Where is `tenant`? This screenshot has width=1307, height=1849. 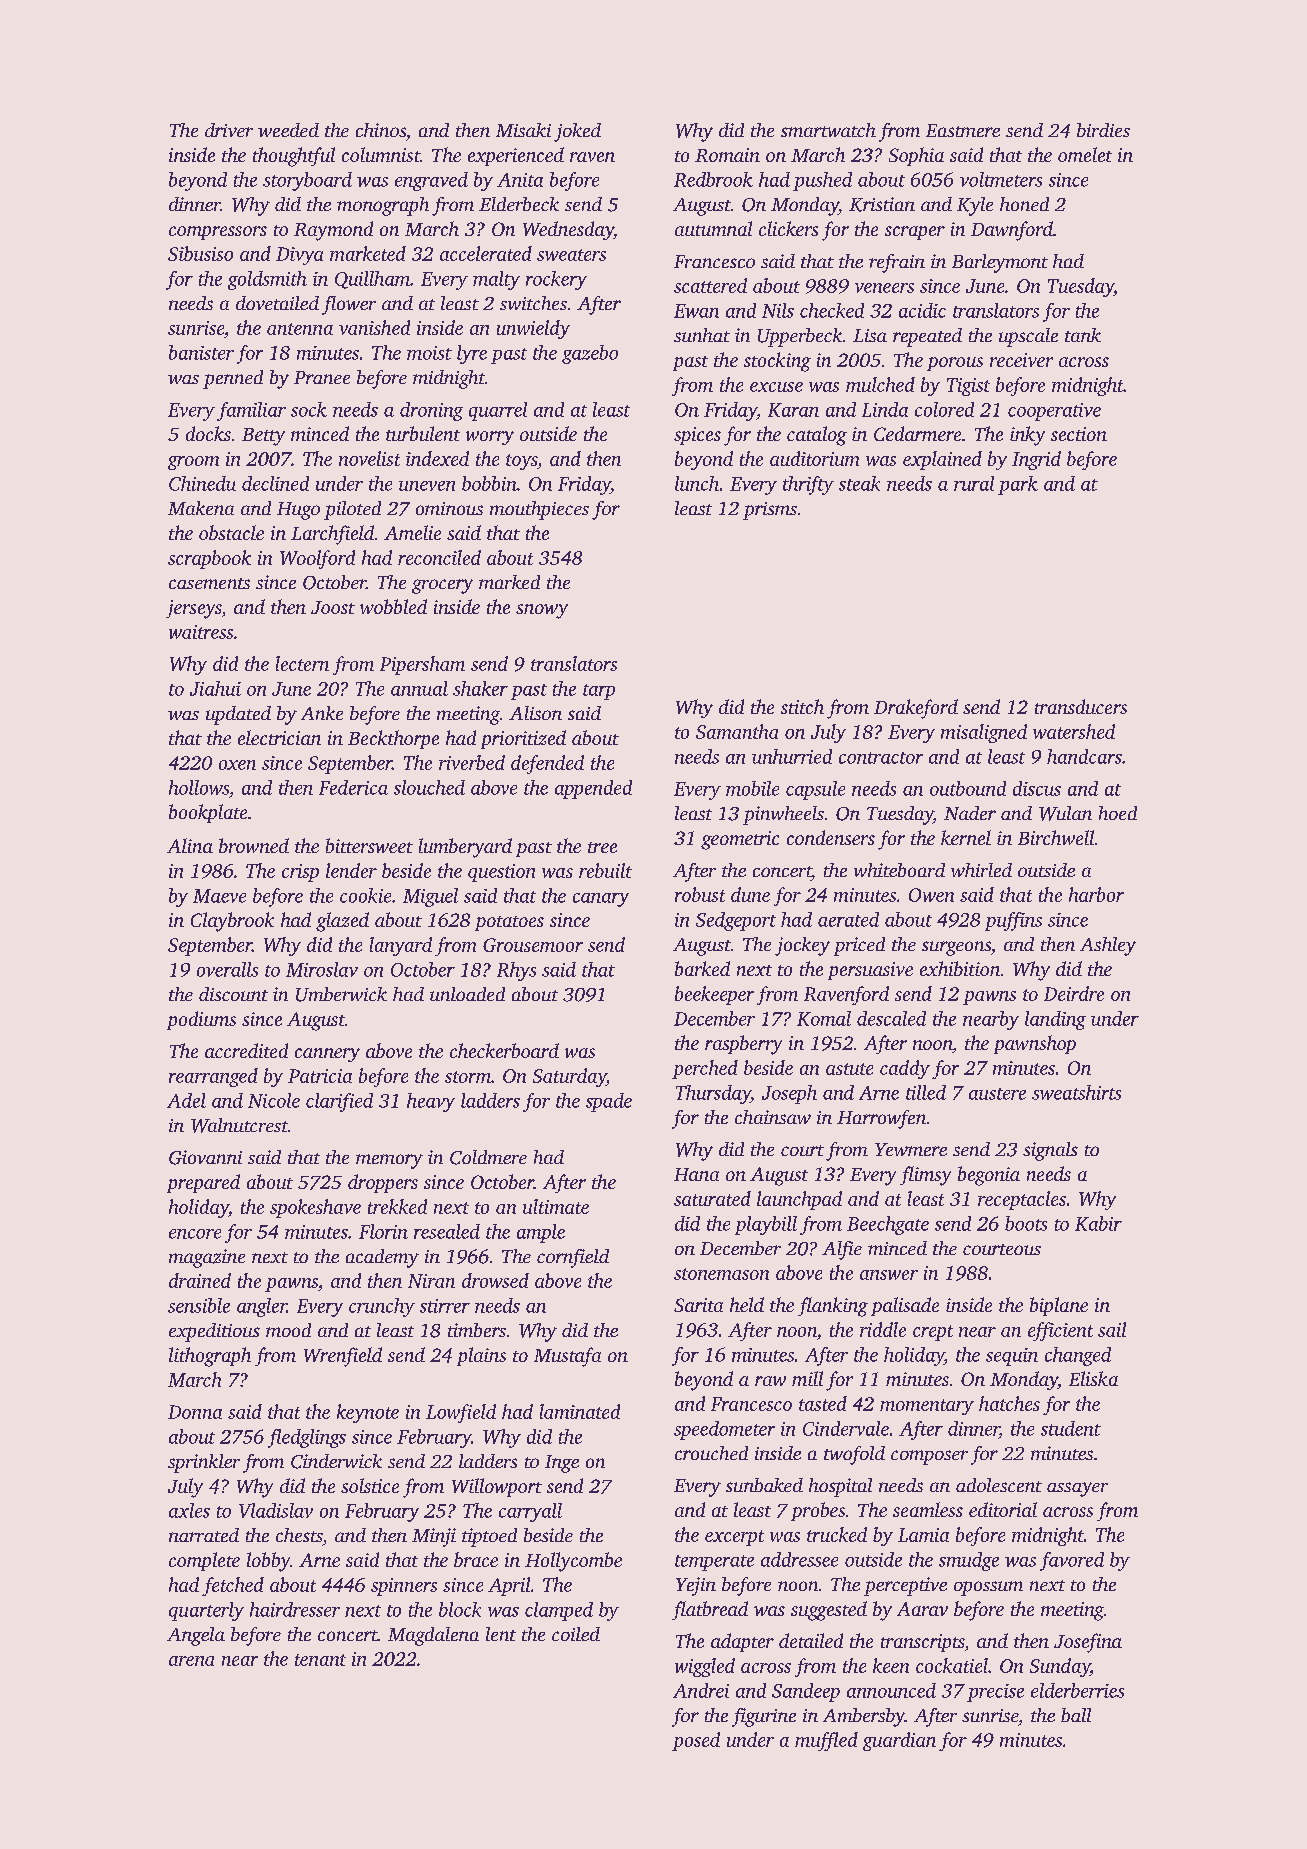
tenant is located at coordinates (320, 1660).
